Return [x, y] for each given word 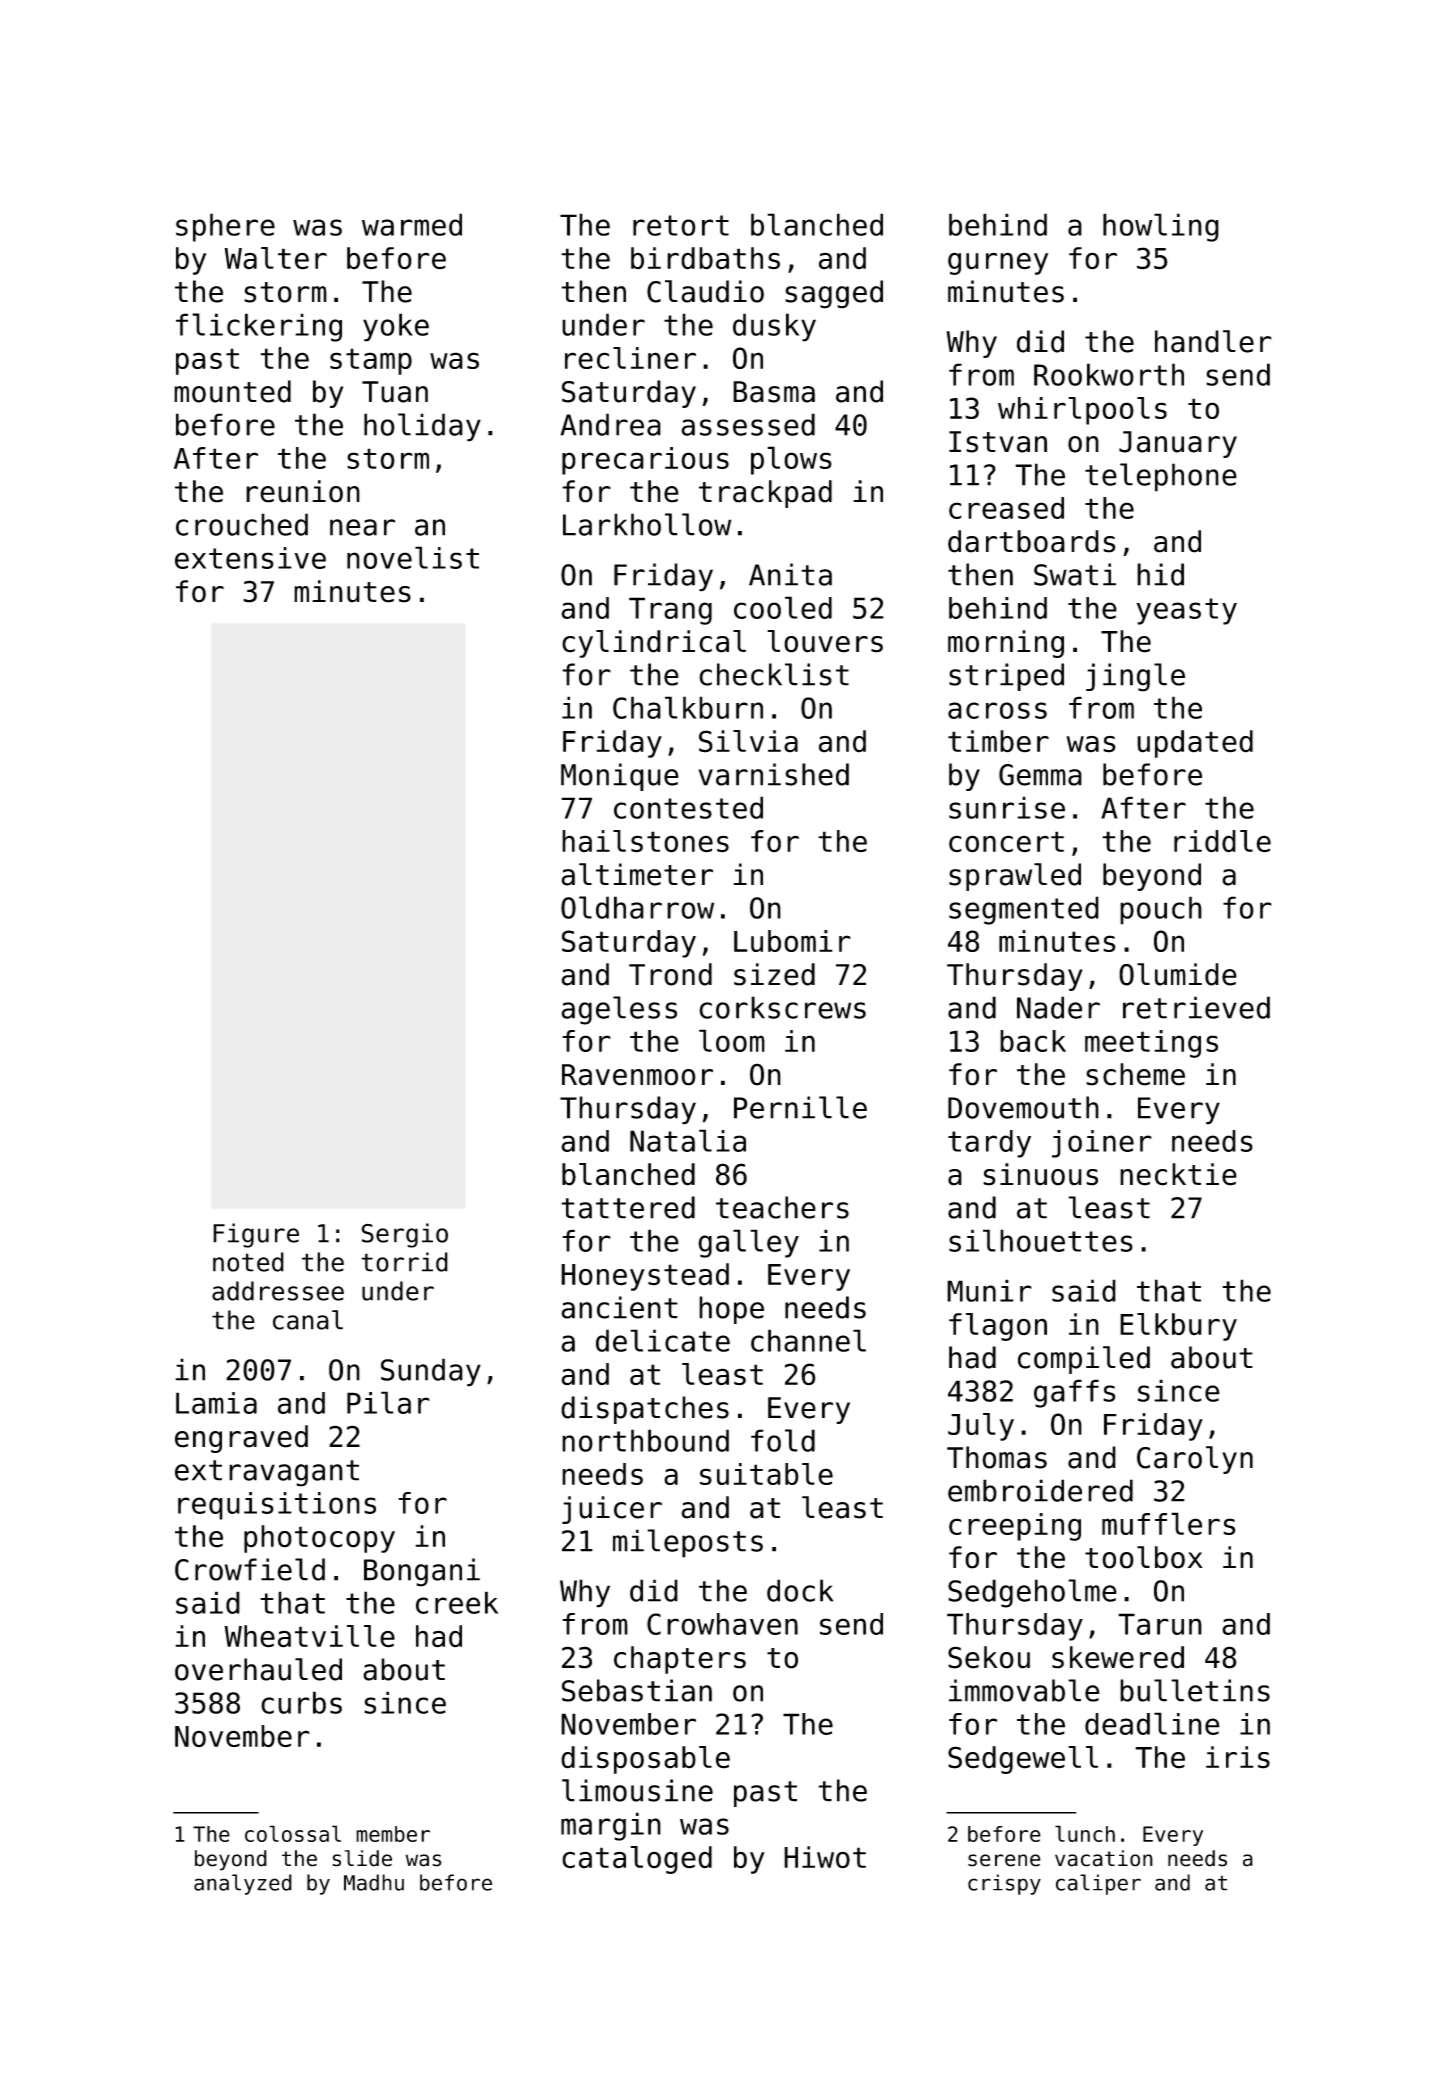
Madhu [374, 1882]
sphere [225, 227]
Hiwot [825, 1857]
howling [1161, 227]
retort [681, 225]
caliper [1098, 1884]
